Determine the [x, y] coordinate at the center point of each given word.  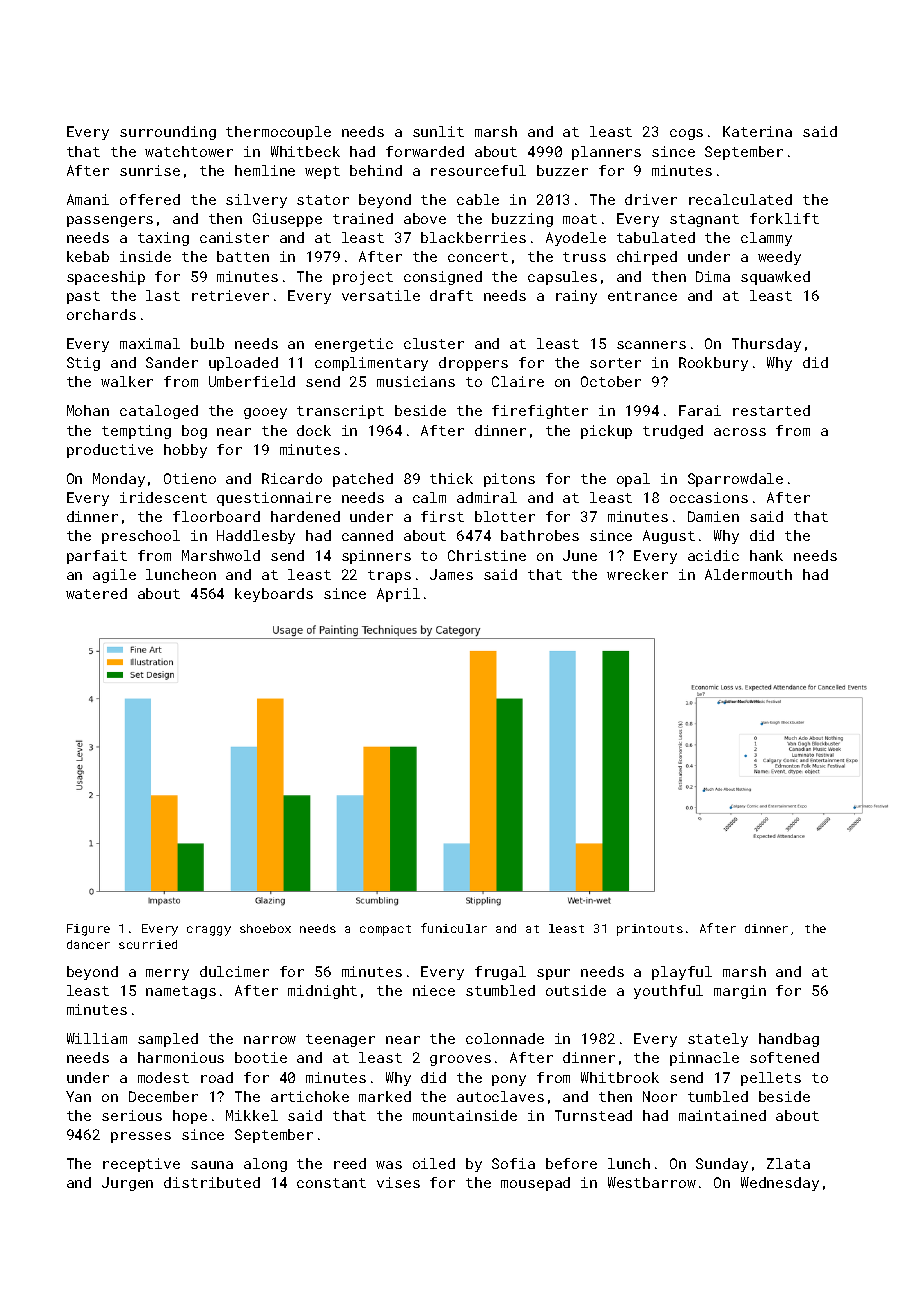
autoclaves [500, 1096]
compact [385, 930]
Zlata [788, 1163]
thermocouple [278, 133]
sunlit [438, 131]
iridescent [163, 497]
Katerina [757, 131]
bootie [261, 1057]
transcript [340, 412]
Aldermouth [748, 574]
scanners [651, 345]
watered [96, 593]
